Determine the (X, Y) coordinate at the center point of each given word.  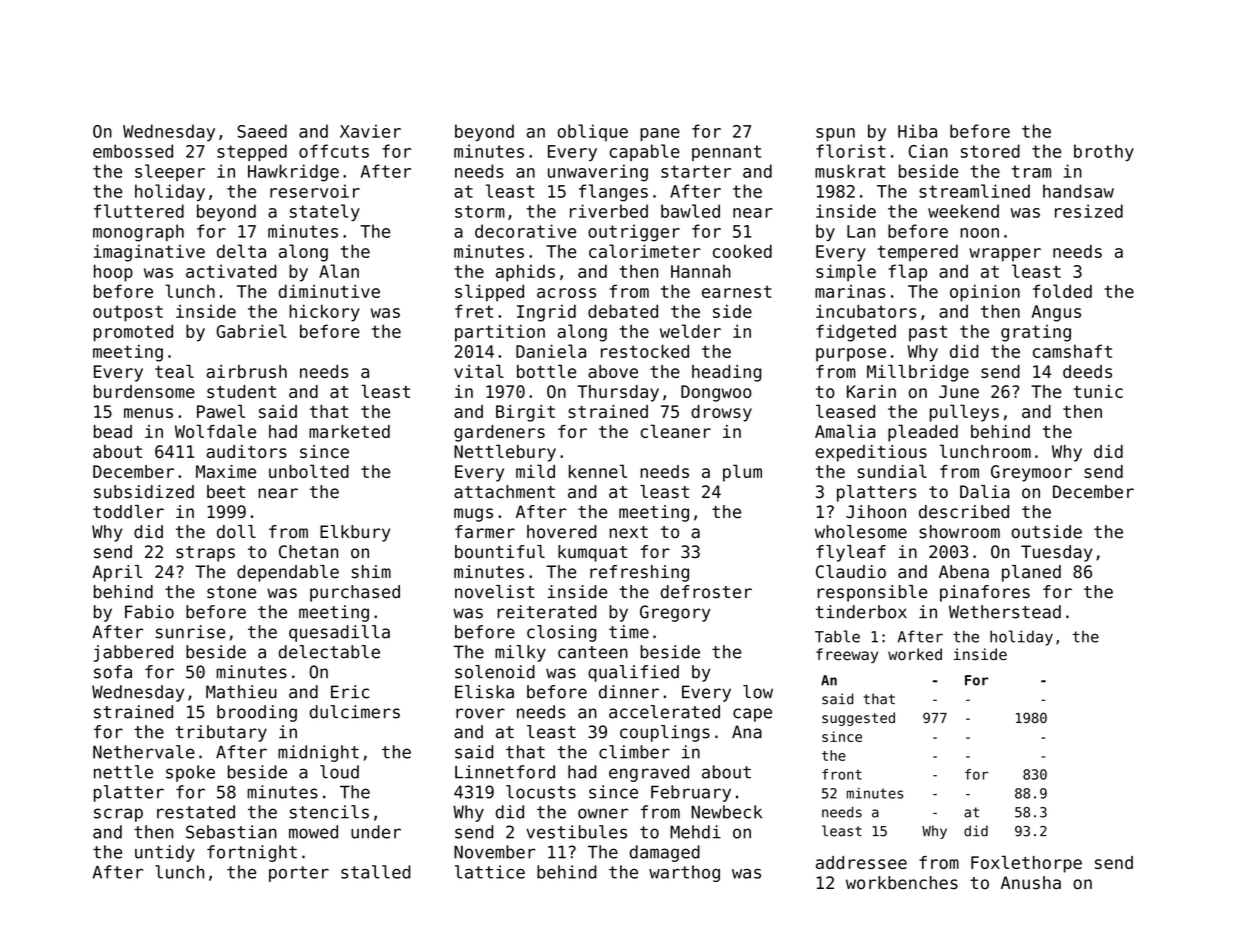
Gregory (675, 613)
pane (660, 134)
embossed (133, 151)
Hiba (917, 131)
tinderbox (861, 612)
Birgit (525, 413)
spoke (190, 773)
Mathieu (241, 692)
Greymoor (1031, 473)
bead (113, 431)
